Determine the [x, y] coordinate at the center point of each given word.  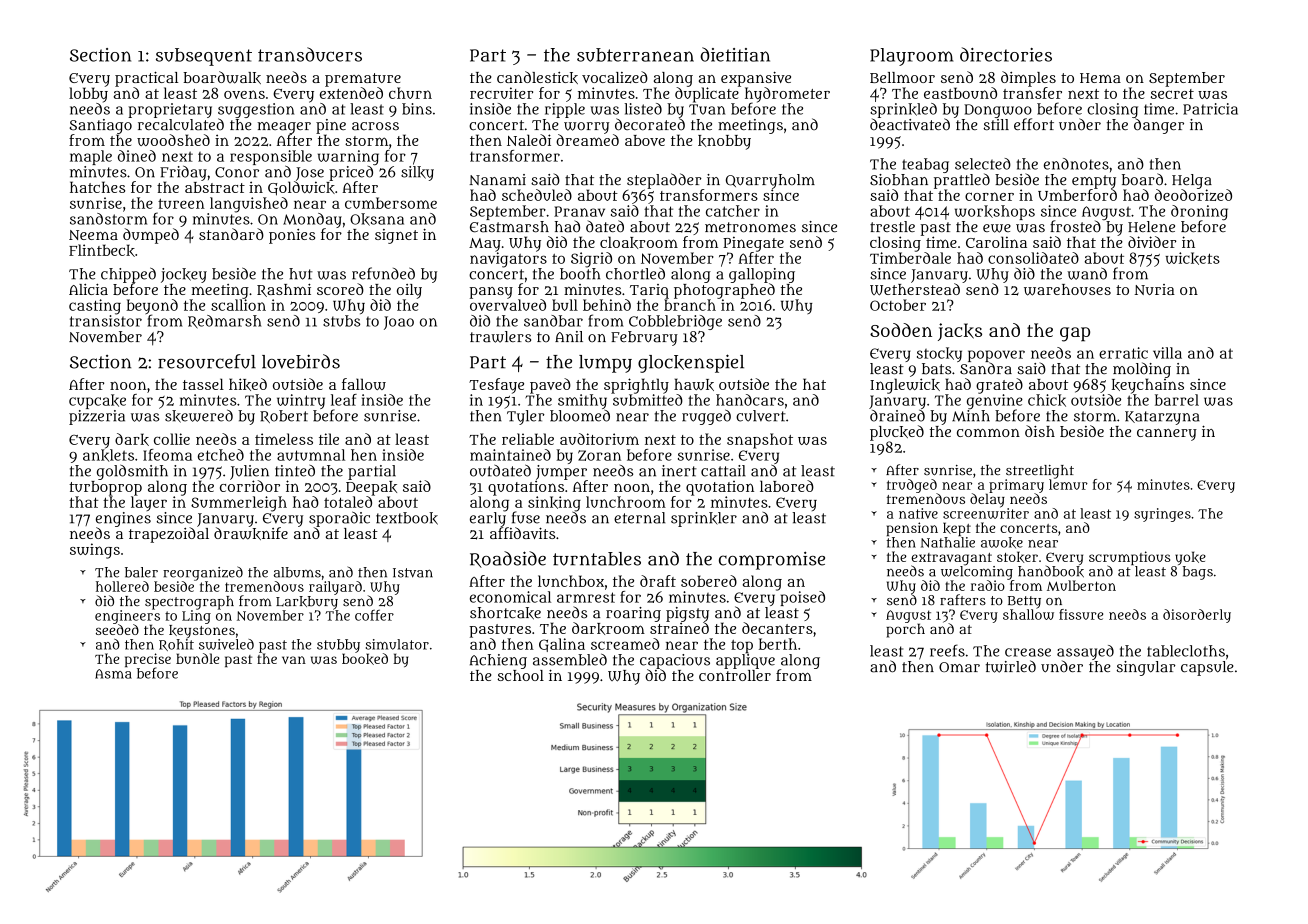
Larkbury [307, 603]
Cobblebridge [675, 322]
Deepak [371, 488]
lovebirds [301, 361]
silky [417, 173]
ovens [244, 94]
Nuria [1154, 289]
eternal [639, 518]
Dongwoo [998, 111]
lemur [1068, 484]
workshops [995, 212]
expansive [756, 79]
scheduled [537, 195]
